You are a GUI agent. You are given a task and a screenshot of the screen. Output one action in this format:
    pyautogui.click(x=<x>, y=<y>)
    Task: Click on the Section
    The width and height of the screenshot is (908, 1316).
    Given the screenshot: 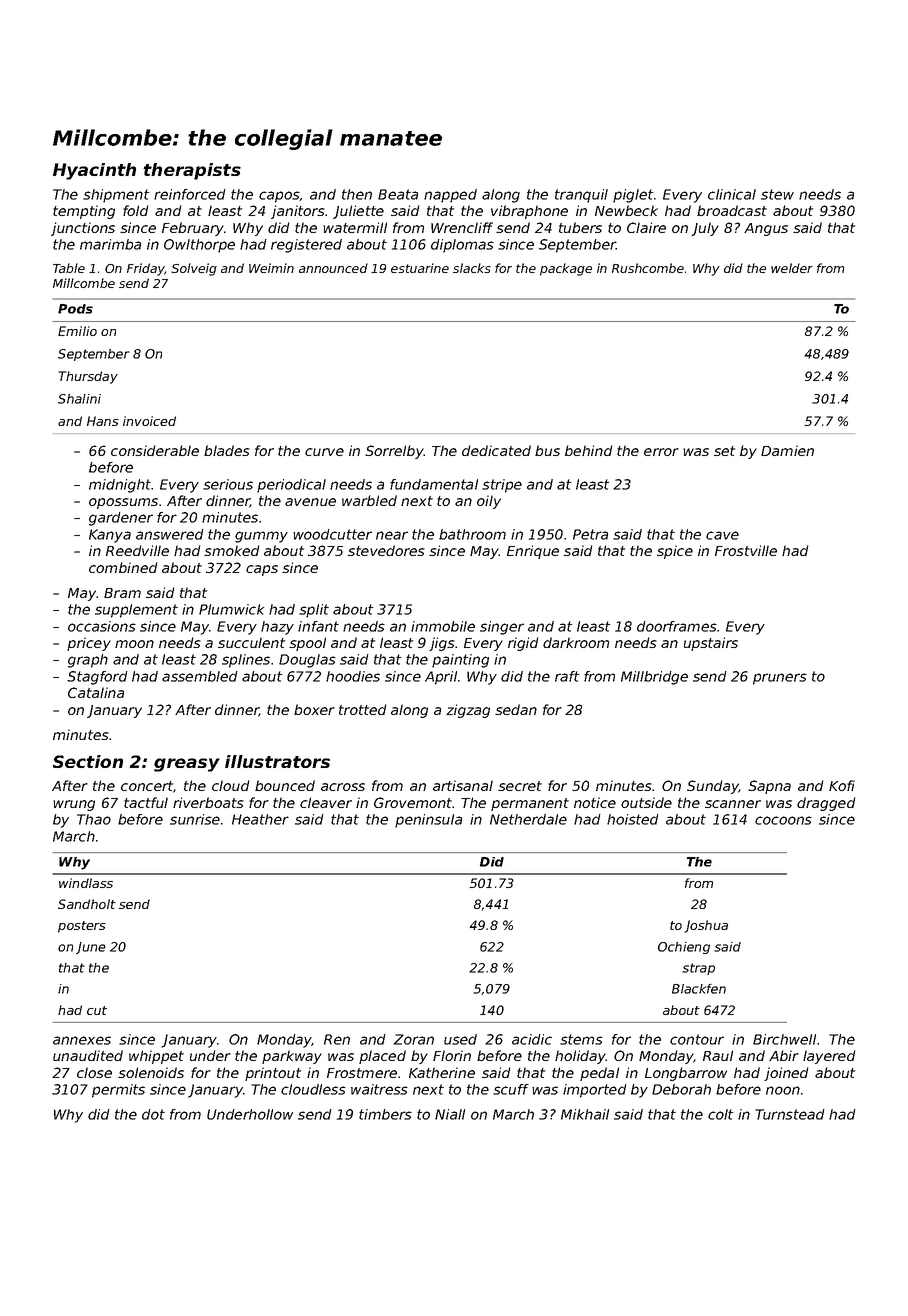 What is the action you would take?
    pyautogui.click(x=88, y=761)
